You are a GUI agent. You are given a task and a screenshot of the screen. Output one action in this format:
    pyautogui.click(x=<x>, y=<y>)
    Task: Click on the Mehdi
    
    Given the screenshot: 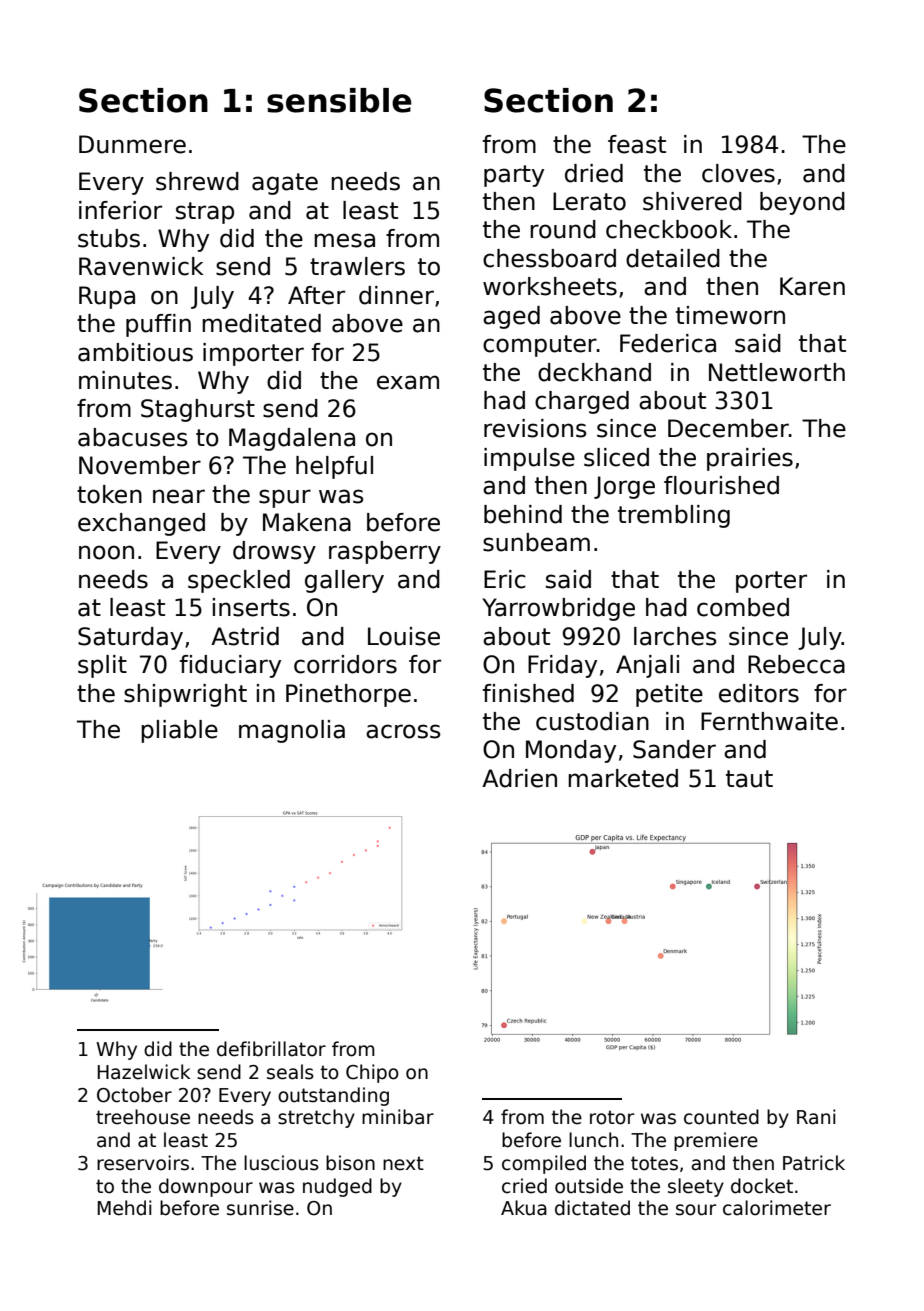 What is the action you would take?
    pyautogui.click(x=125, y=1208)
